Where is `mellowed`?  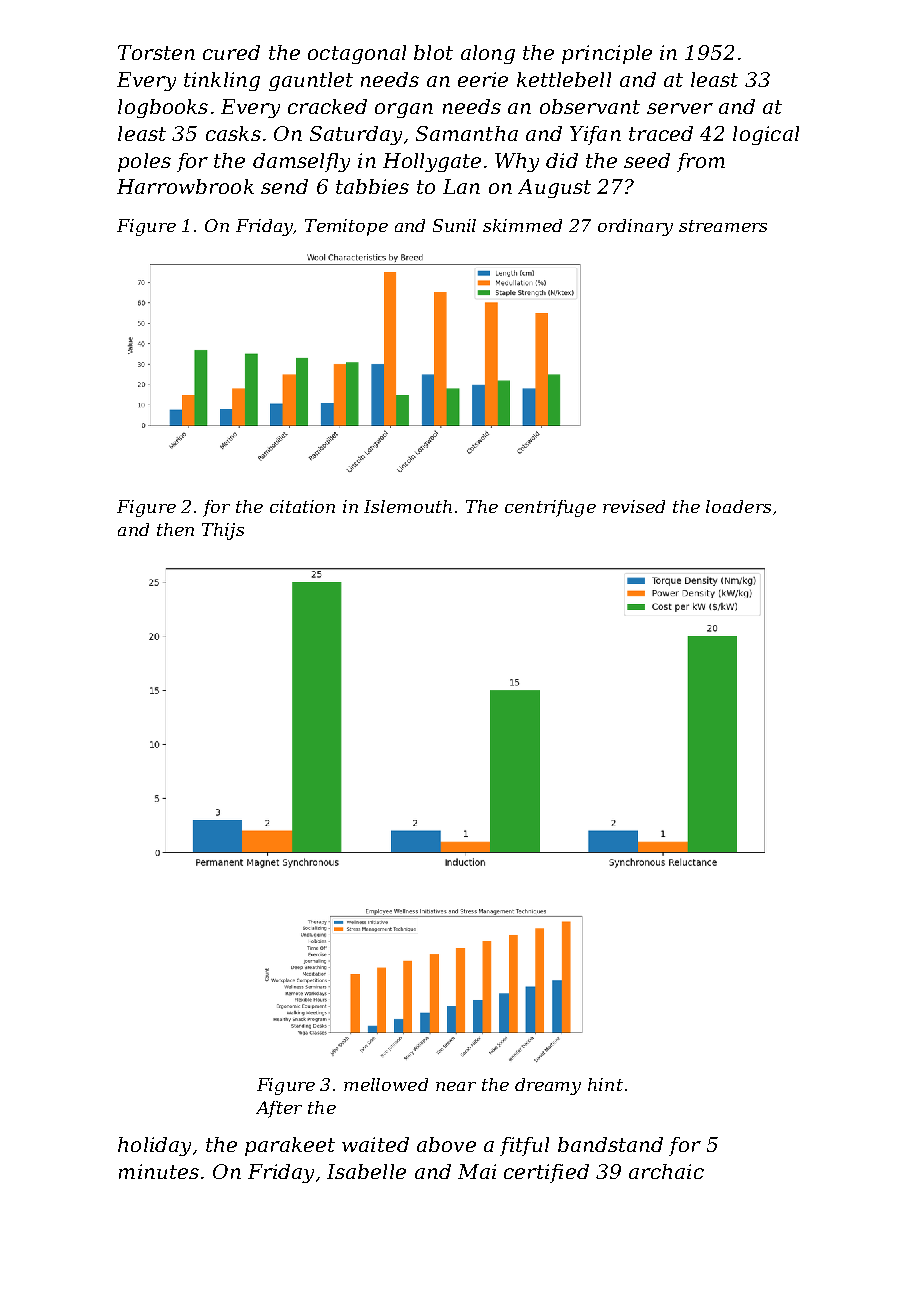
mellowed is located at coordinates (386, 1084).
